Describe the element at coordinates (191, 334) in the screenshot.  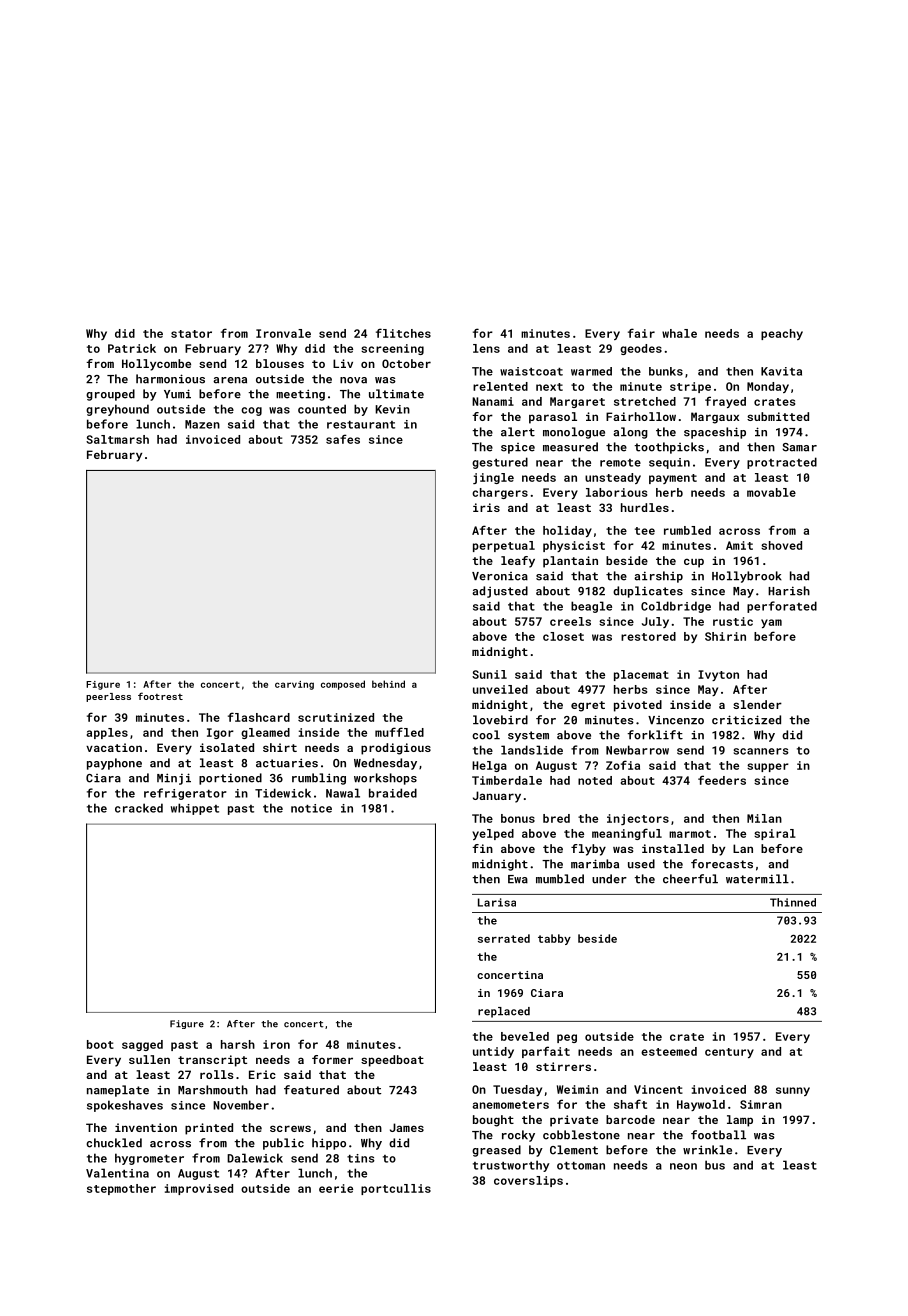
I see `stator` at that location.
